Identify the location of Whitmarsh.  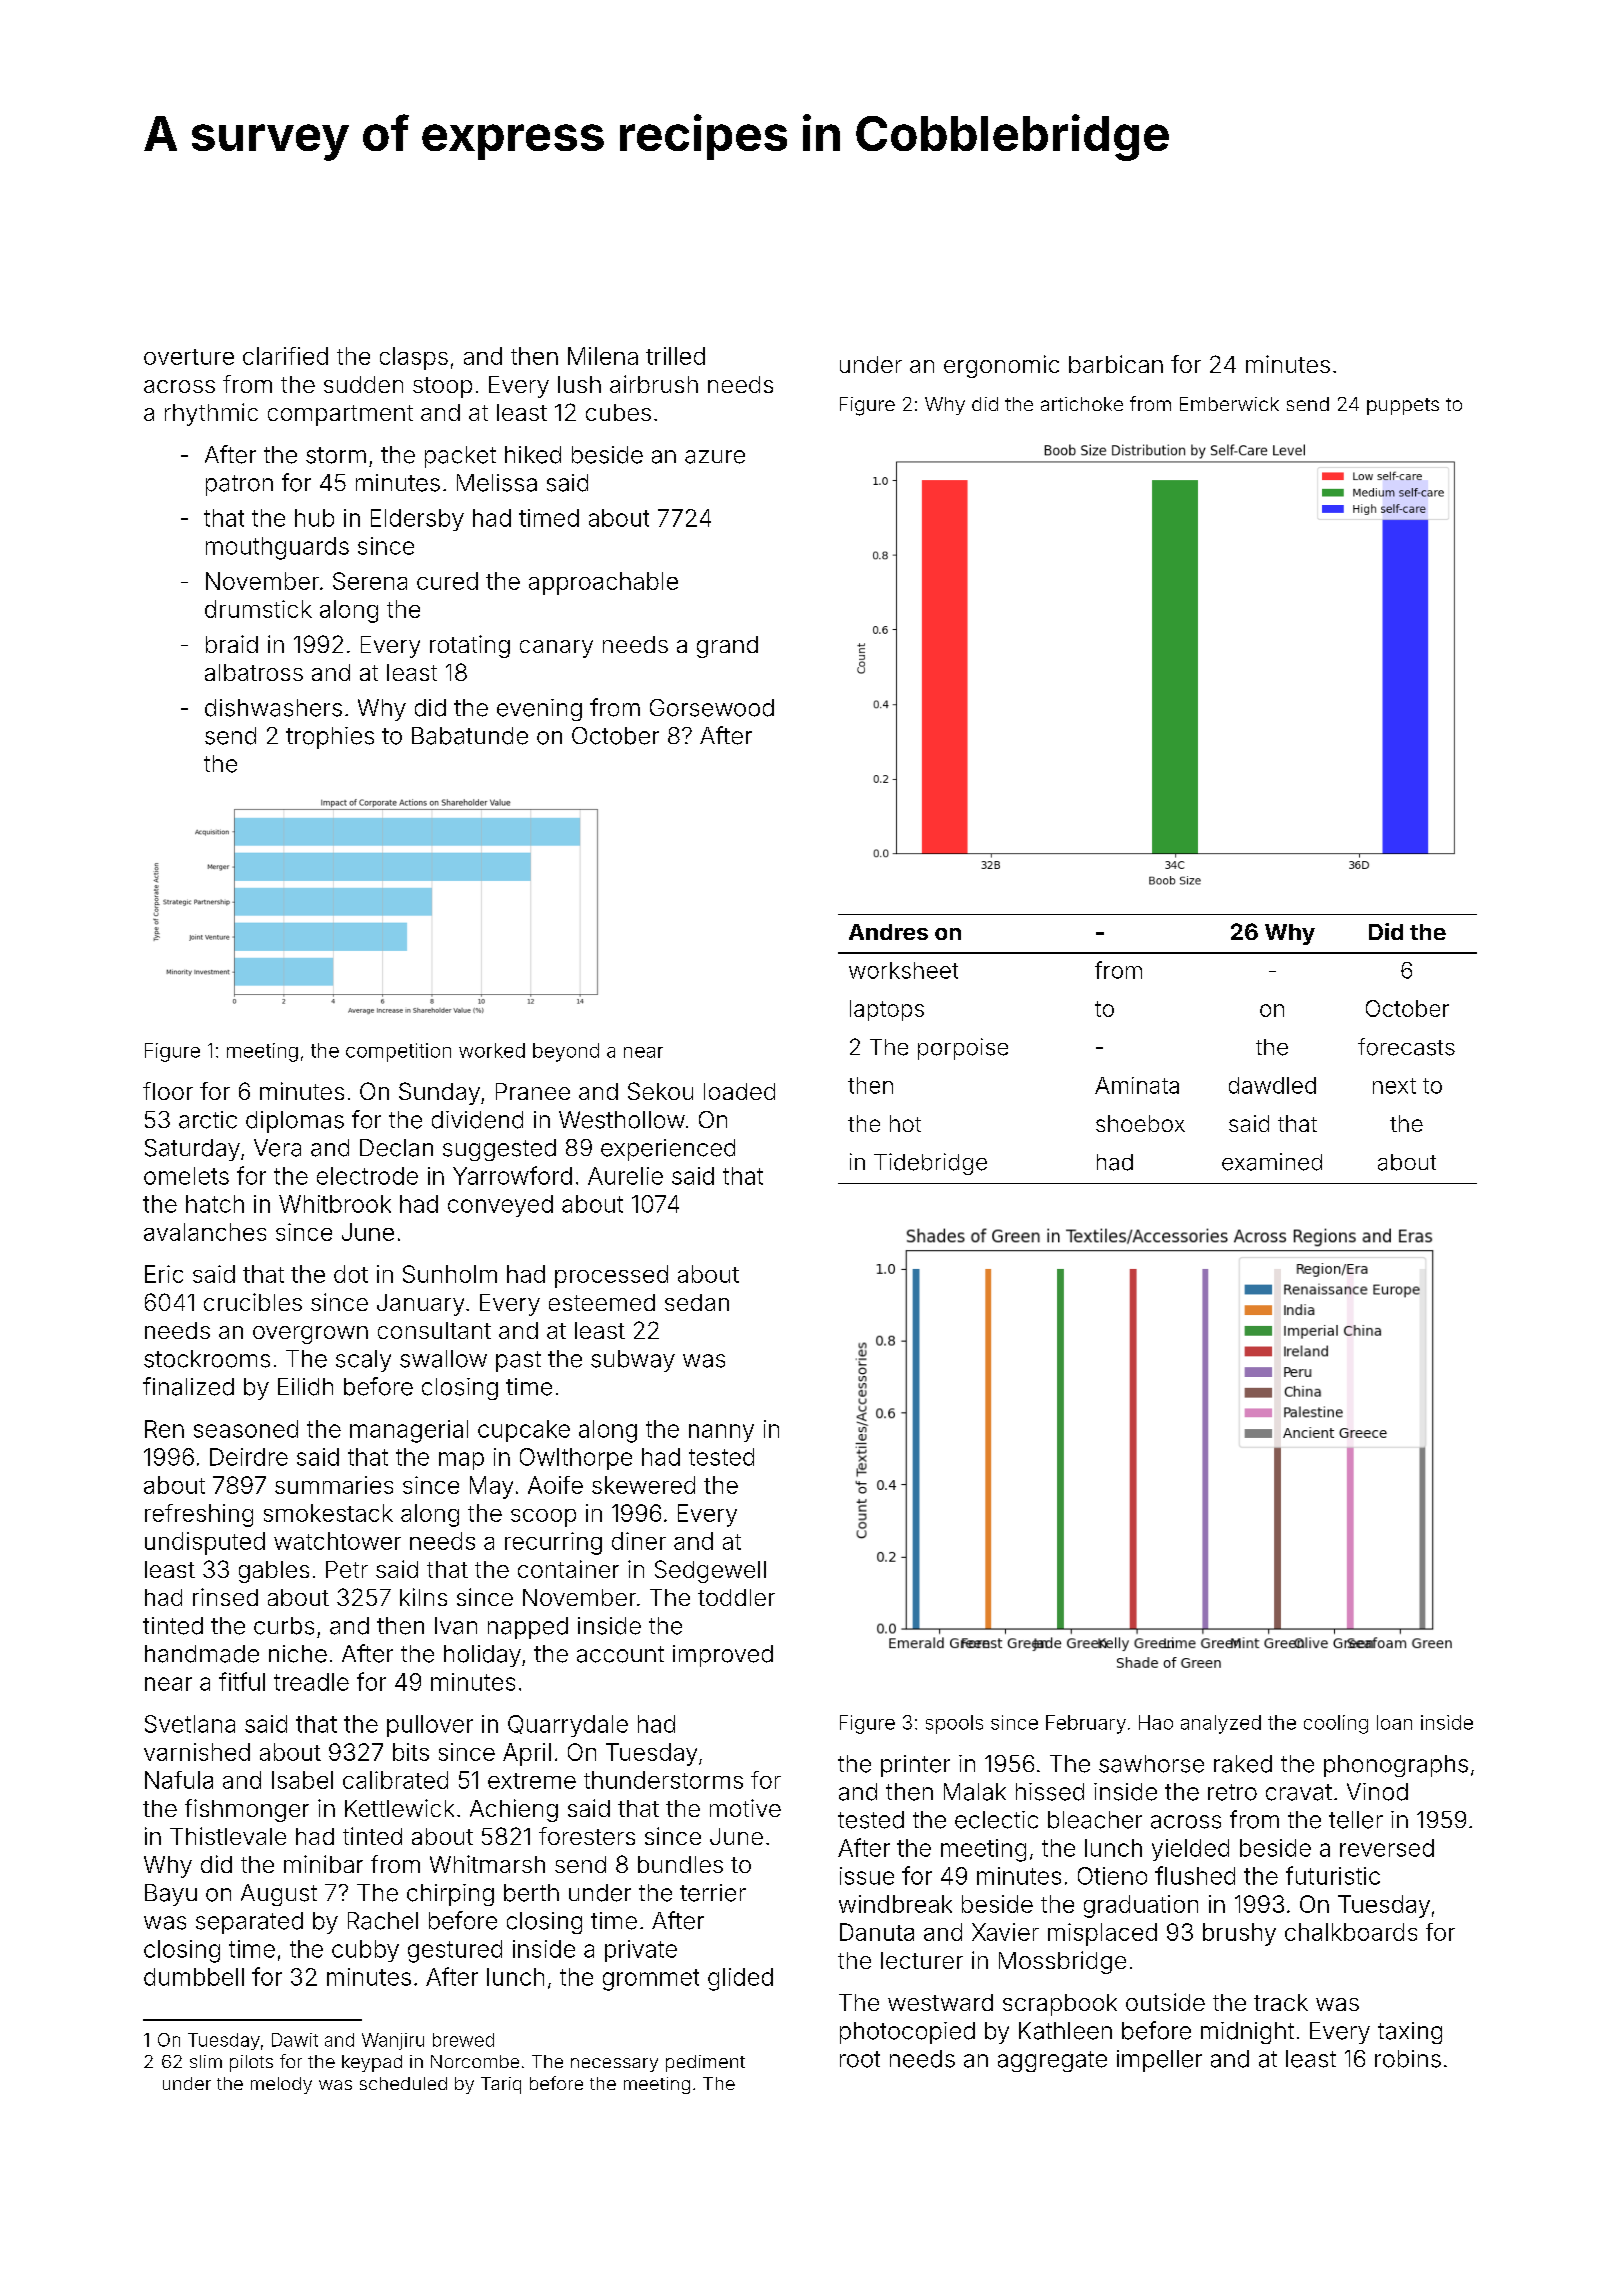
(487, 1864).
